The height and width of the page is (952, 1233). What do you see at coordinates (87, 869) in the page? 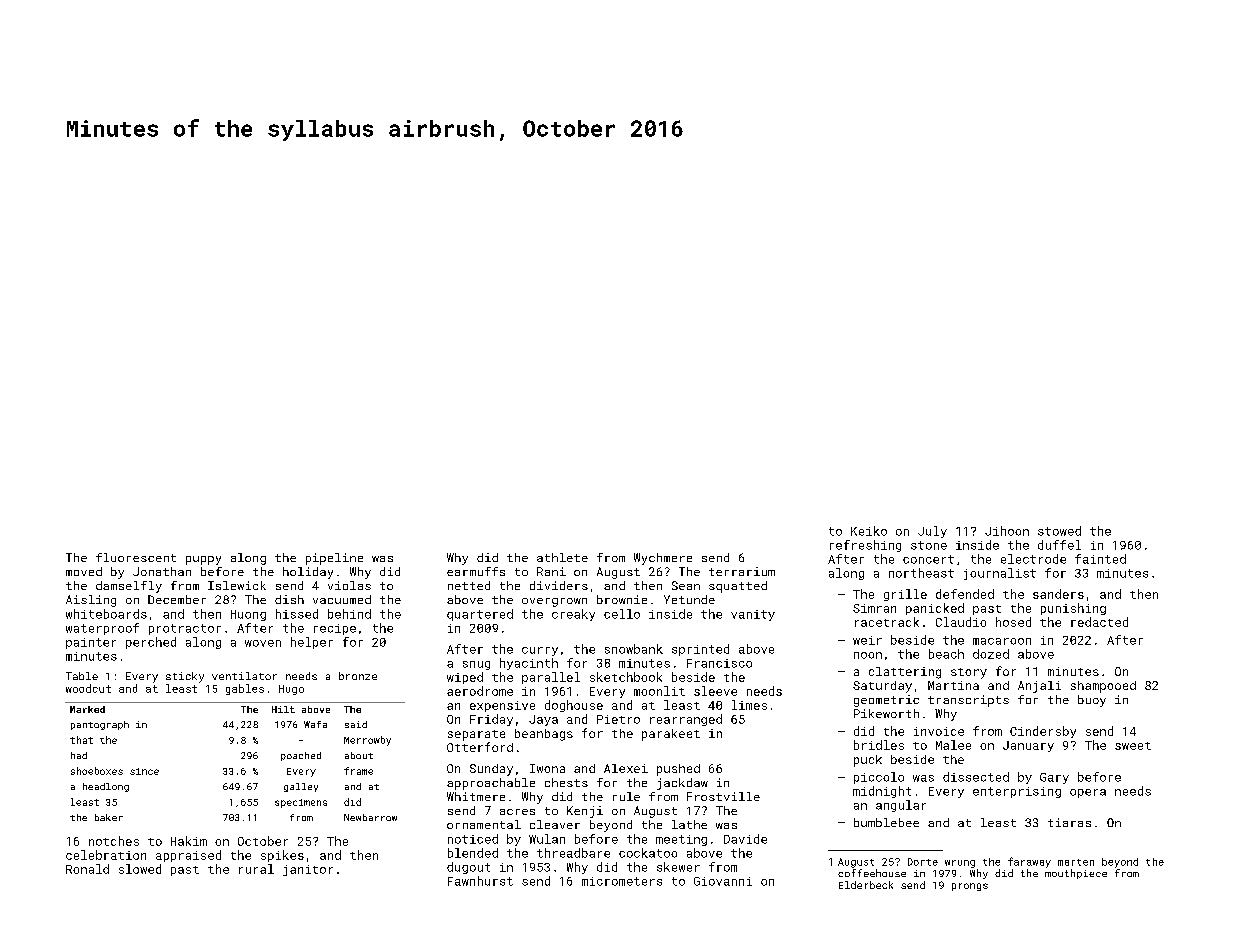
I see `Ronald` at bounding box center [87, 869].
